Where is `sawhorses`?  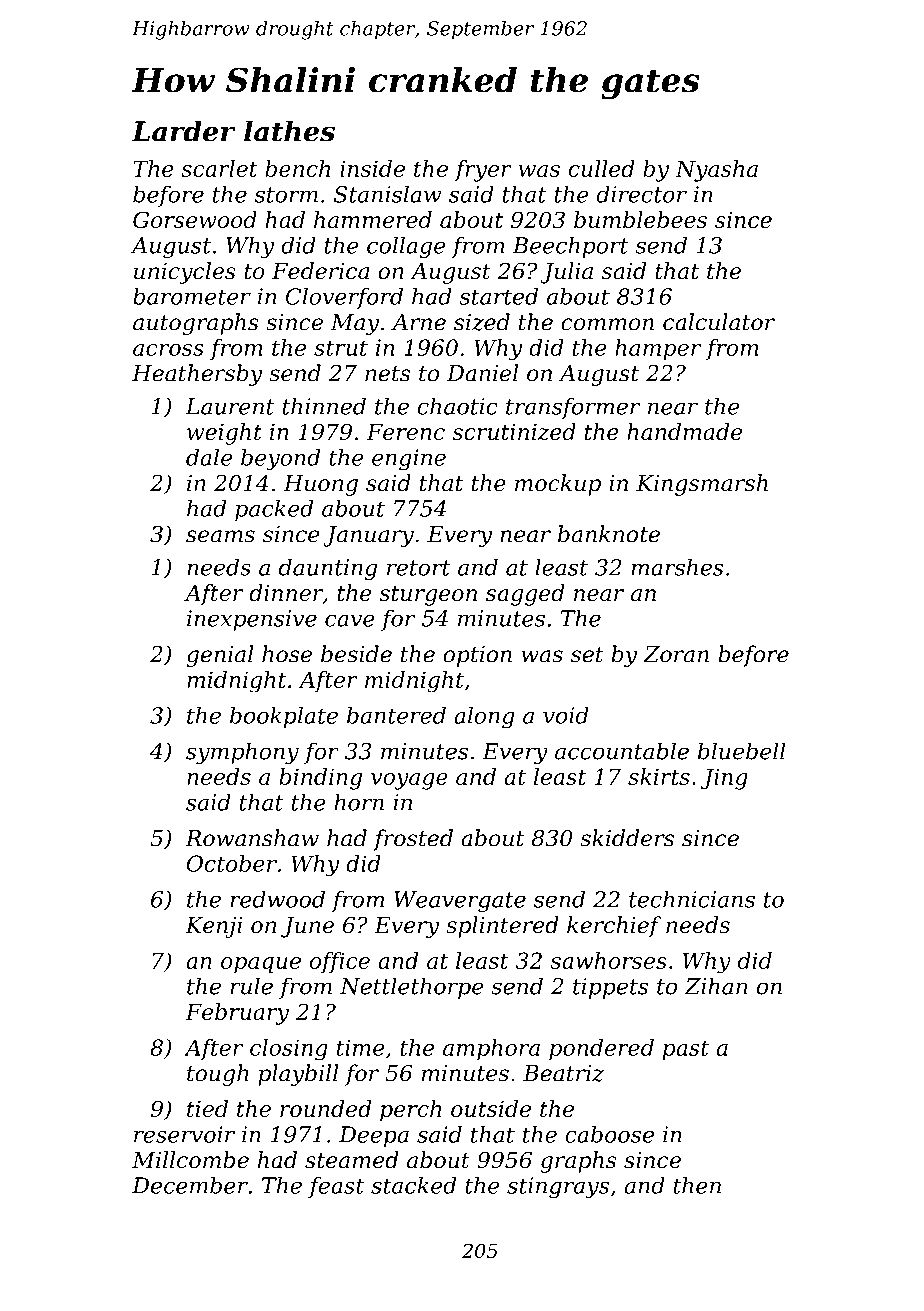 sawhorses is located at coordinates (608, 960).
